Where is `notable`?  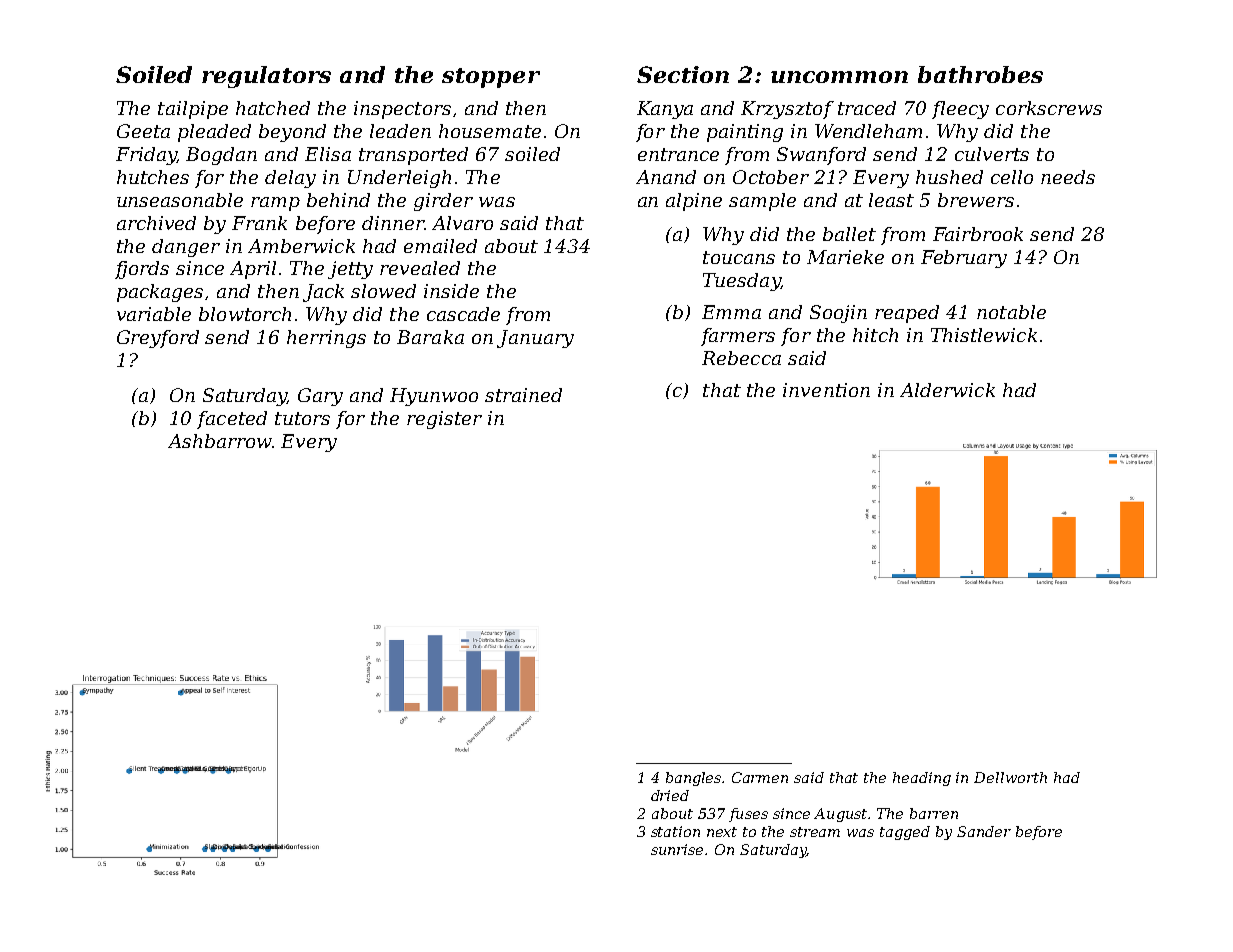
notable is located at coordinates (1011, 312).
